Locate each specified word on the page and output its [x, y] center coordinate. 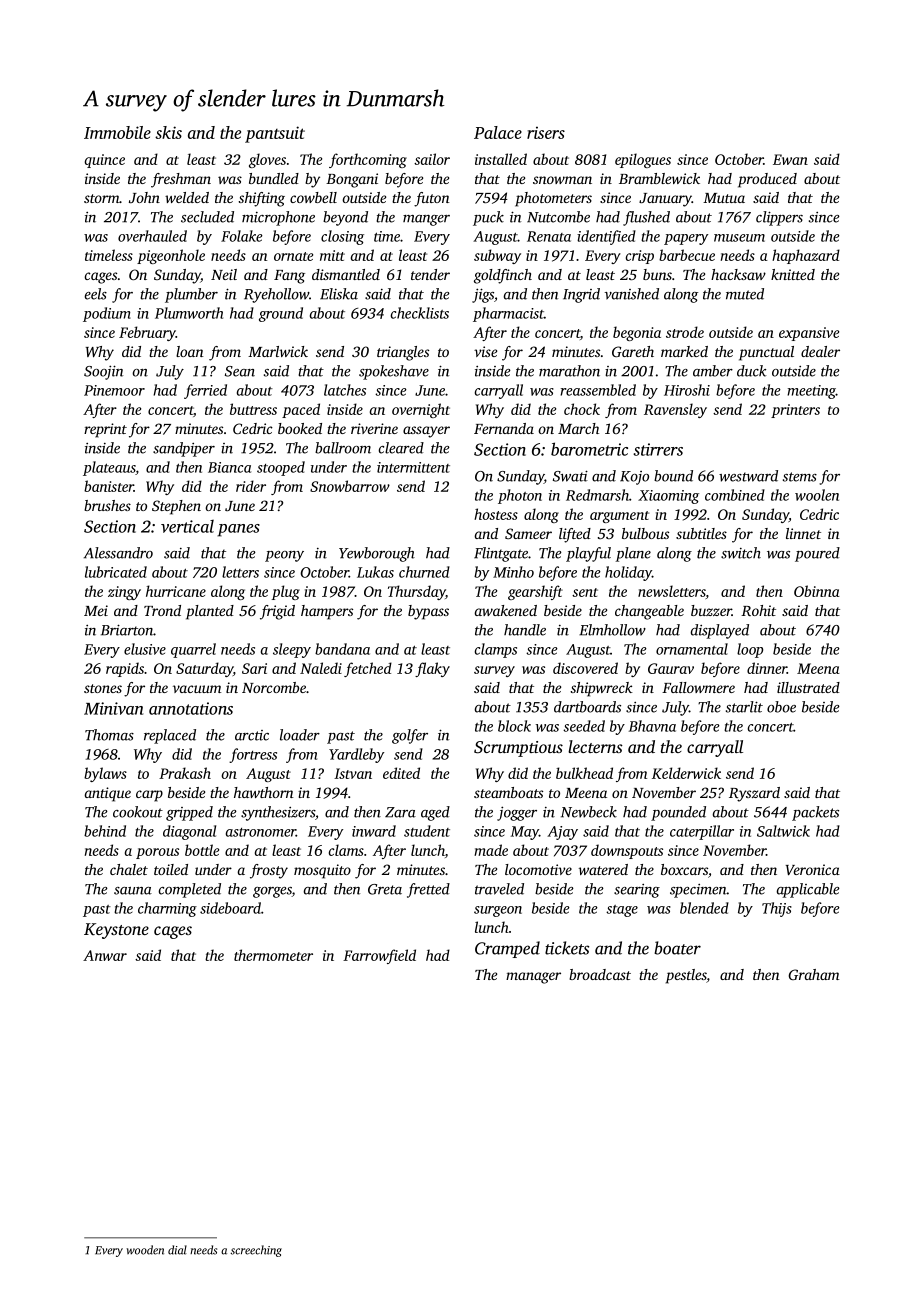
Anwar [105, 955]
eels [96, 294]
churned [424, 572]
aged [435, 813]
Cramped [507, 949]
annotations [191, 708]
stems [800, 477]
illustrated [808, 687]
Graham [813, 974]
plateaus [109, 468]
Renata [549, 236]
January [665, 200]
